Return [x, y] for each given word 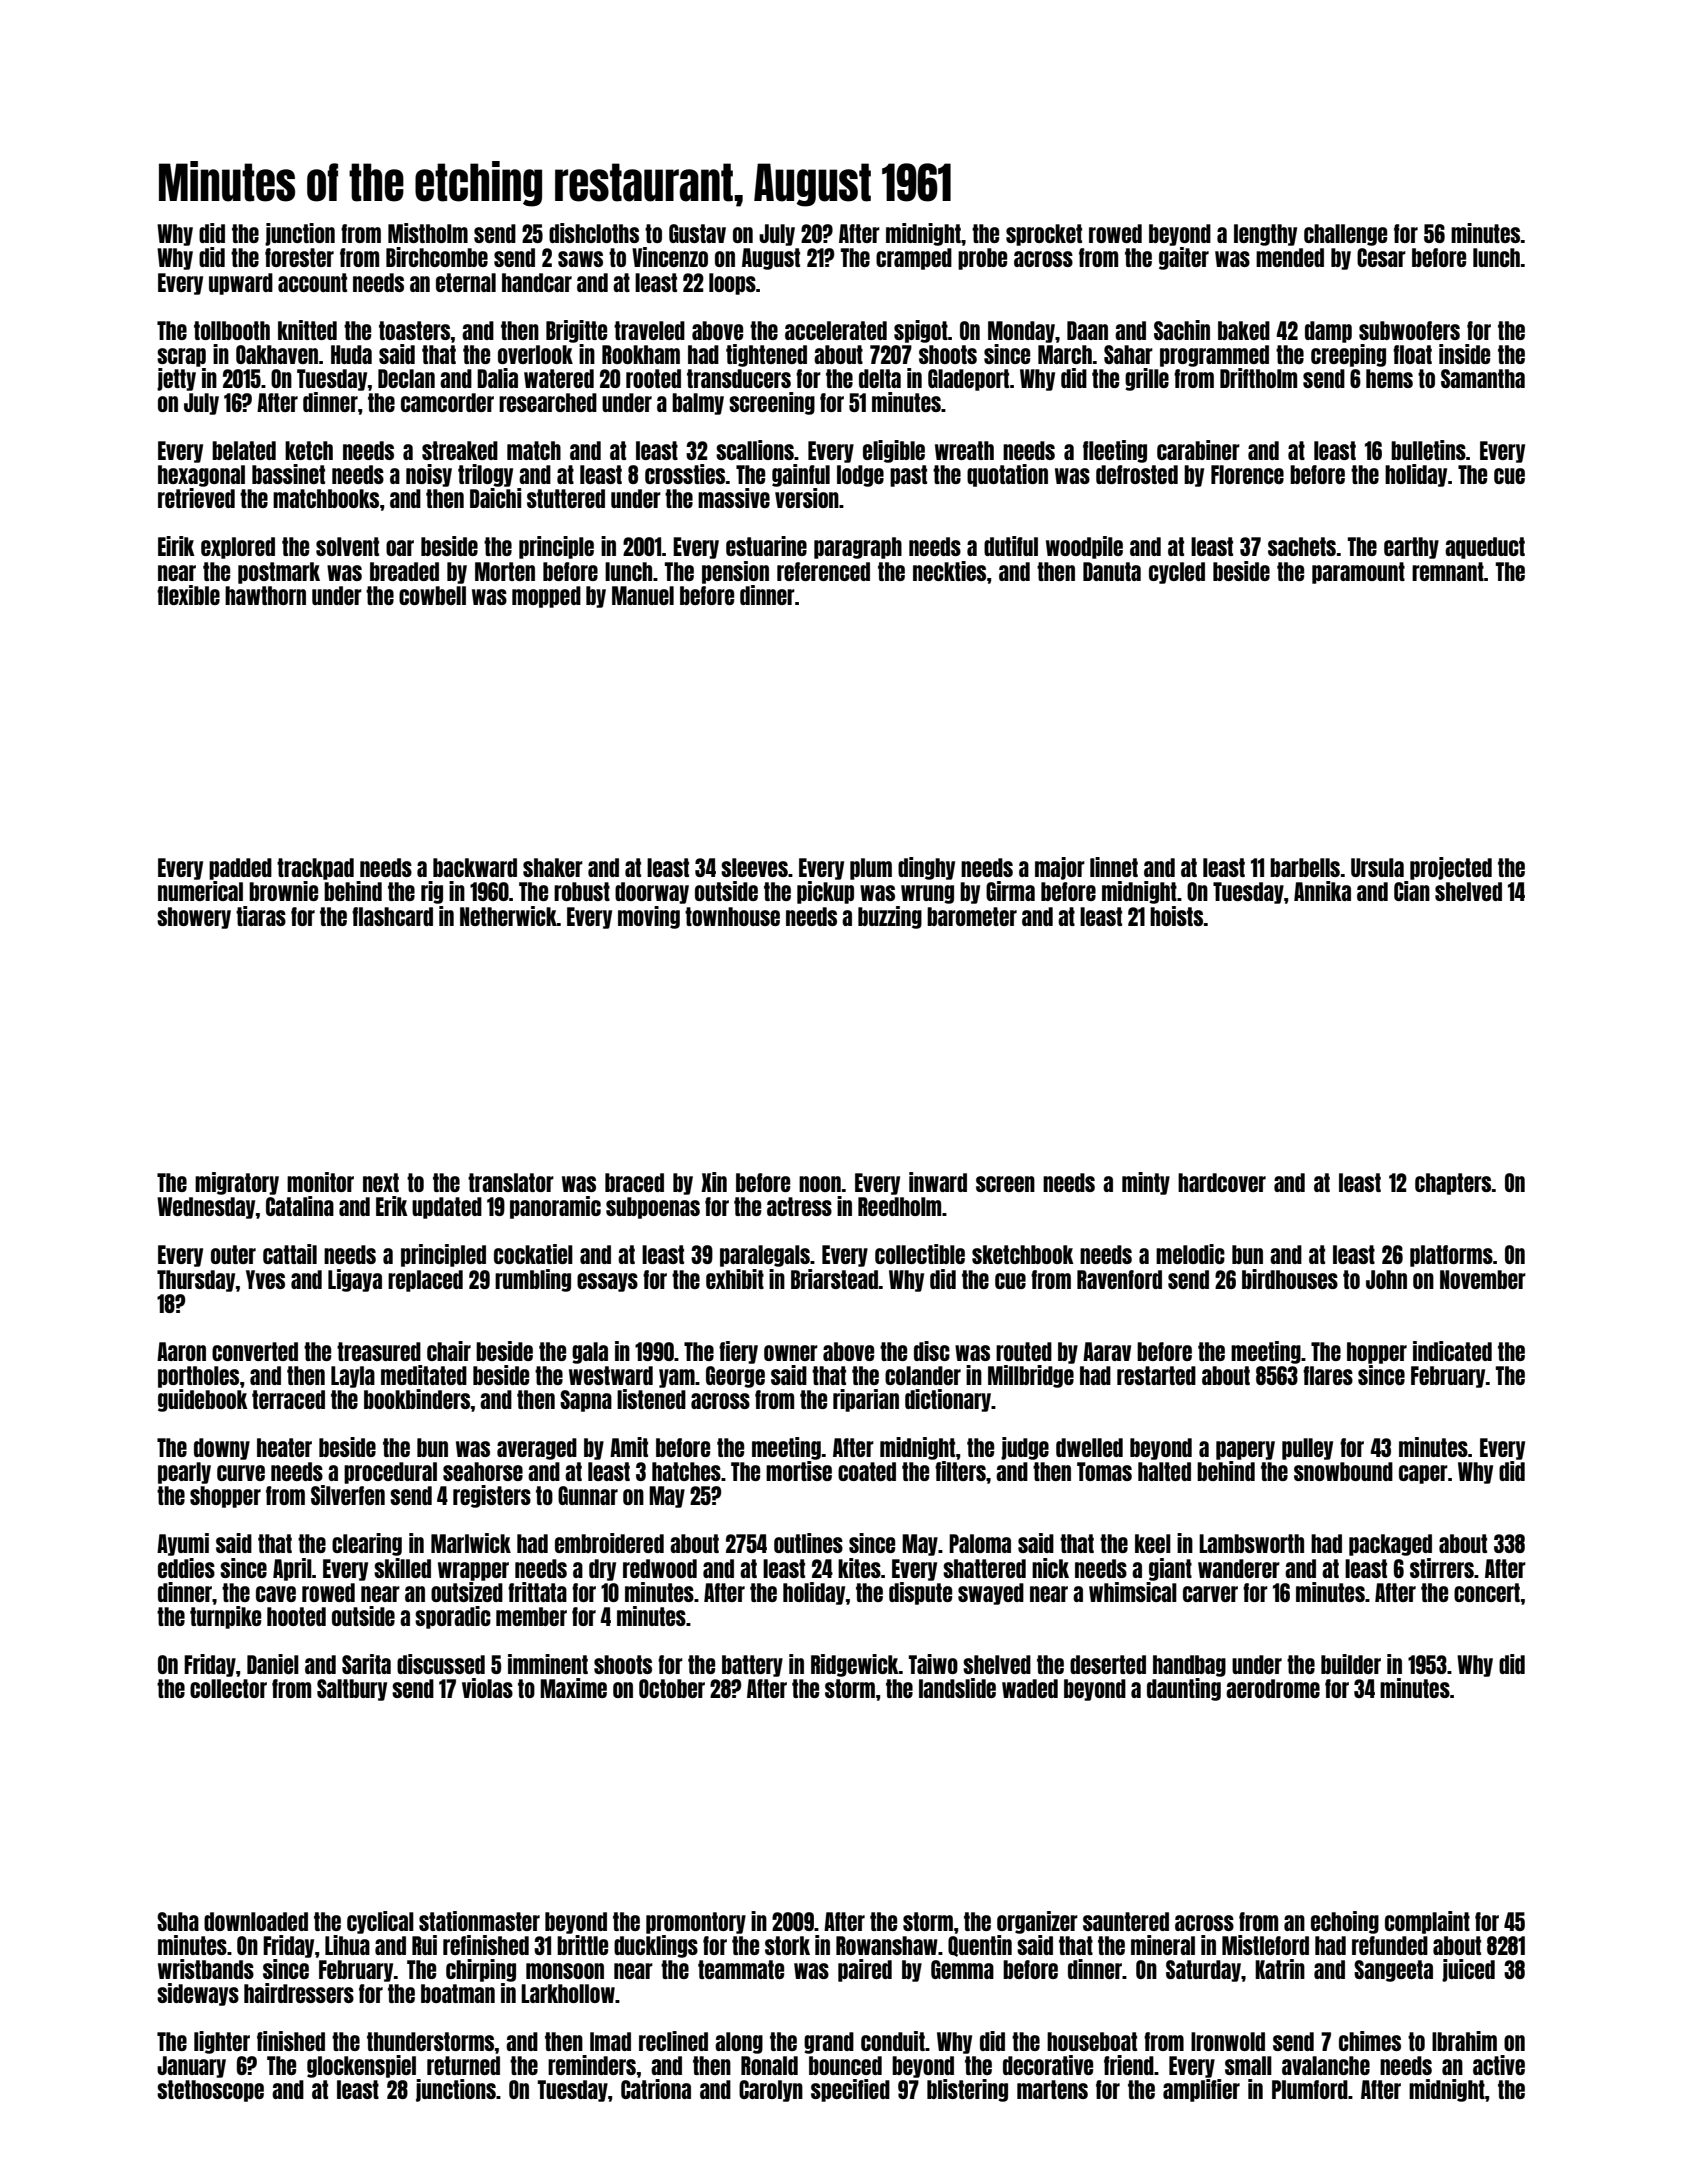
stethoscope [210, 2091]
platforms [1451, 1256]
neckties [949, 571]
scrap [181, 357]
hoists [1177, 916]
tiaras [261, 916]
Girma [1010, 891]
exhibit [735, 1279]
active [1499, 2065]
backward [475, 867]
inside [1464, 354]
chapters [1453, 1184]
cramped [914, 259]
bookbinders [417, 1399]
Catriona [656, 2089]
